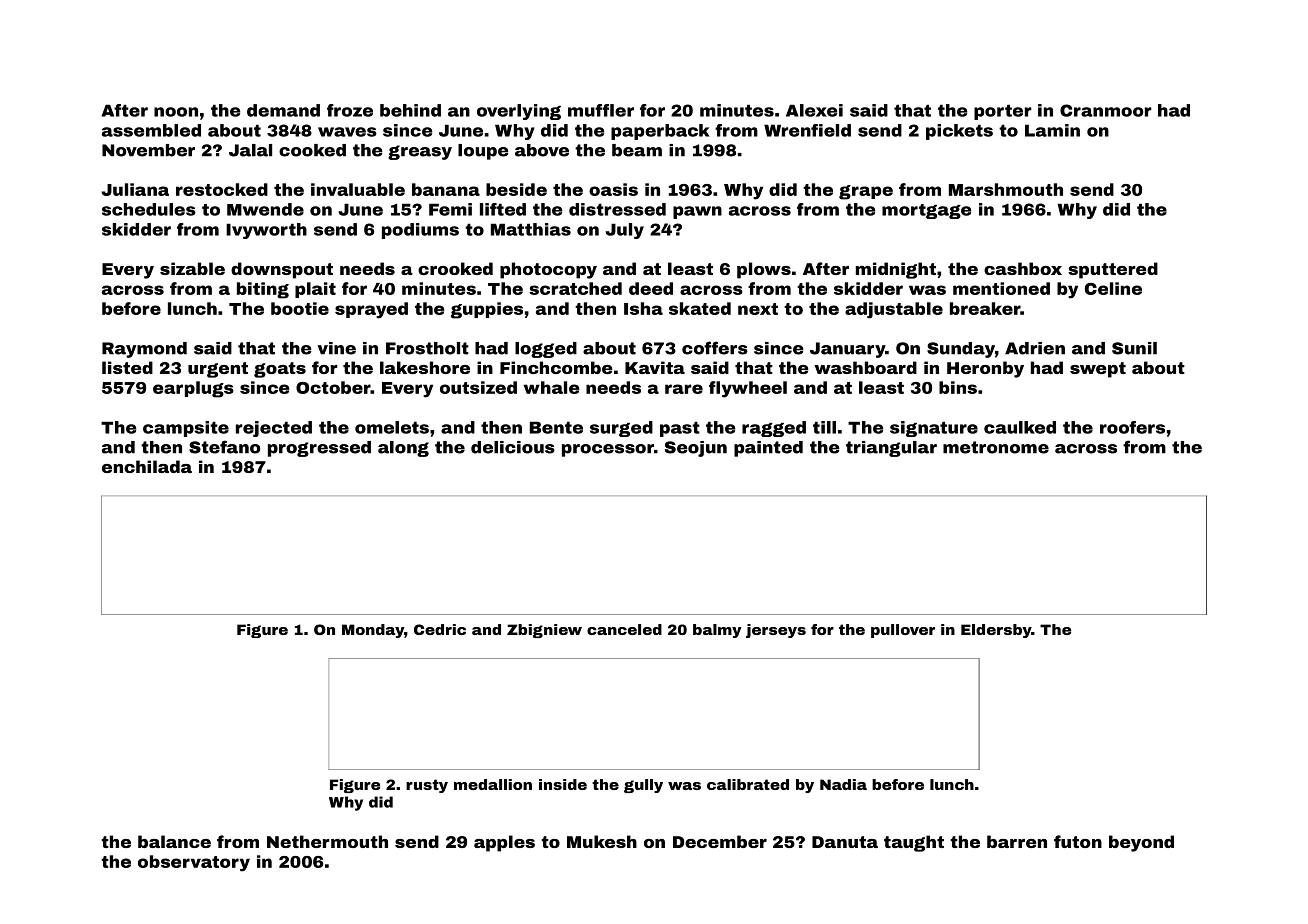  What do you see at coordinates (697, 212) in the screenshot?
I see `pawn` at bounding box center [697, 212].
